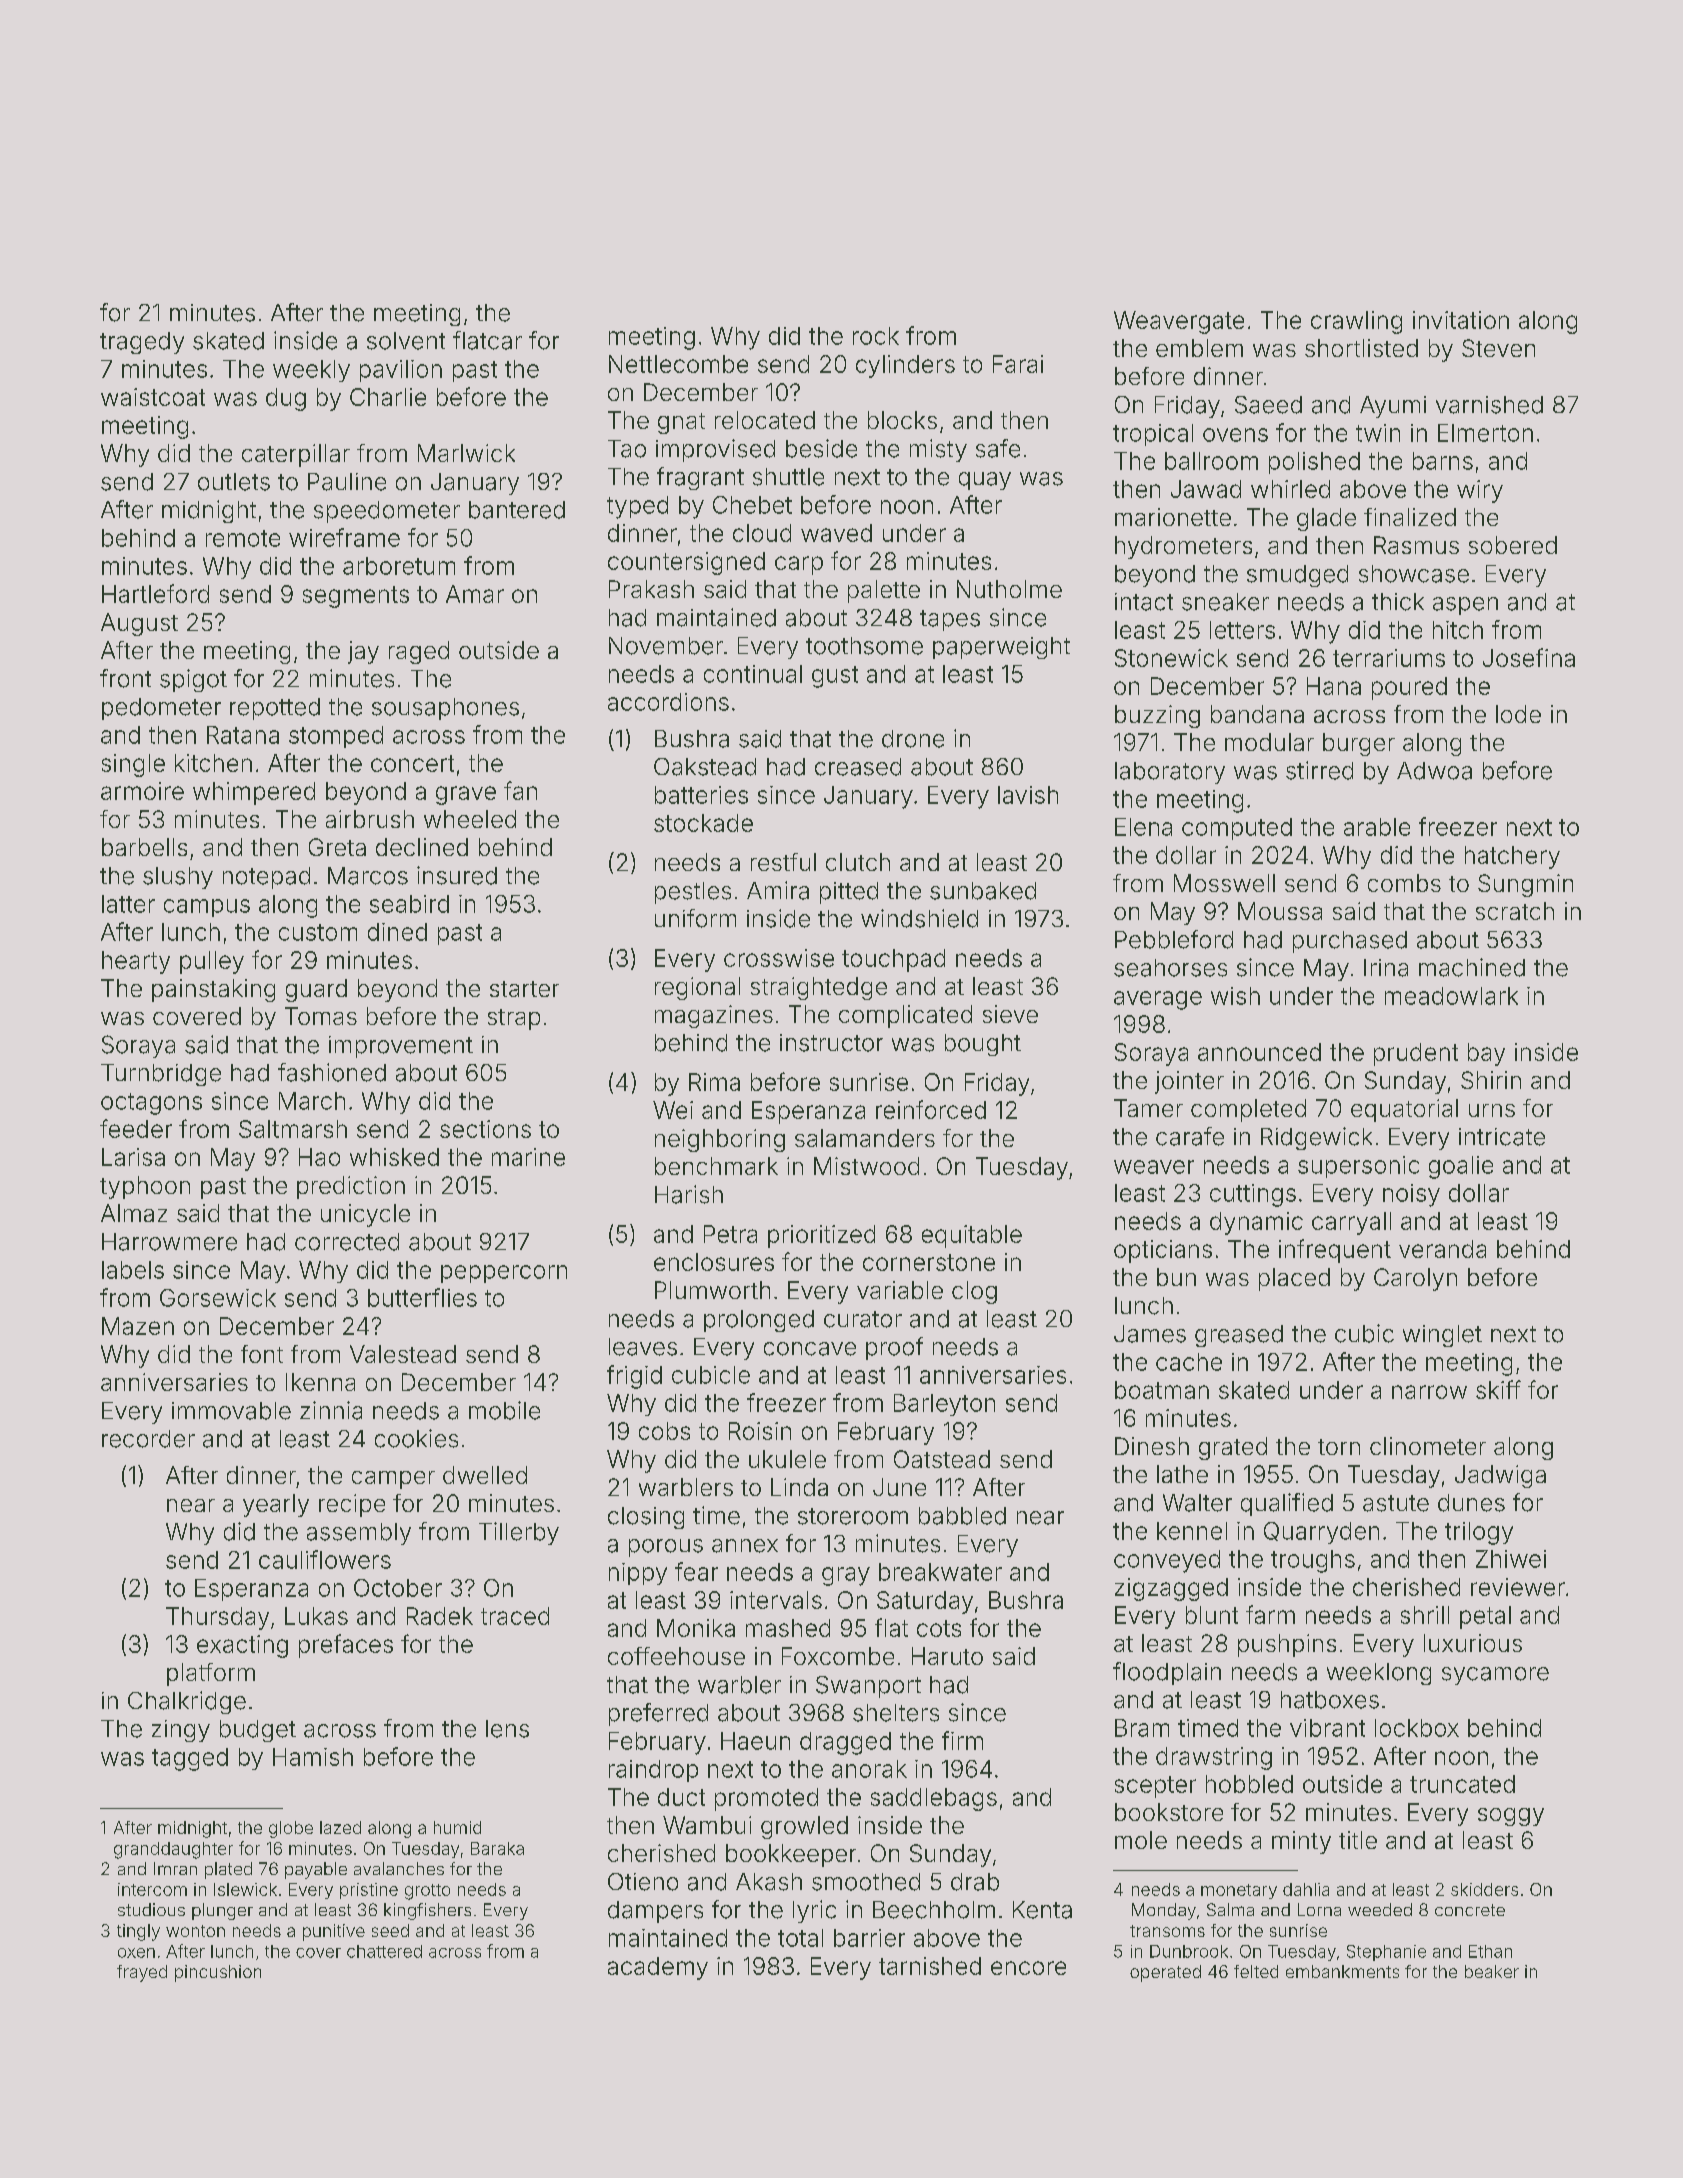 The width and height of the screenshot is (1683, 2178). I want to click on aspen, so click(1465, 606).
